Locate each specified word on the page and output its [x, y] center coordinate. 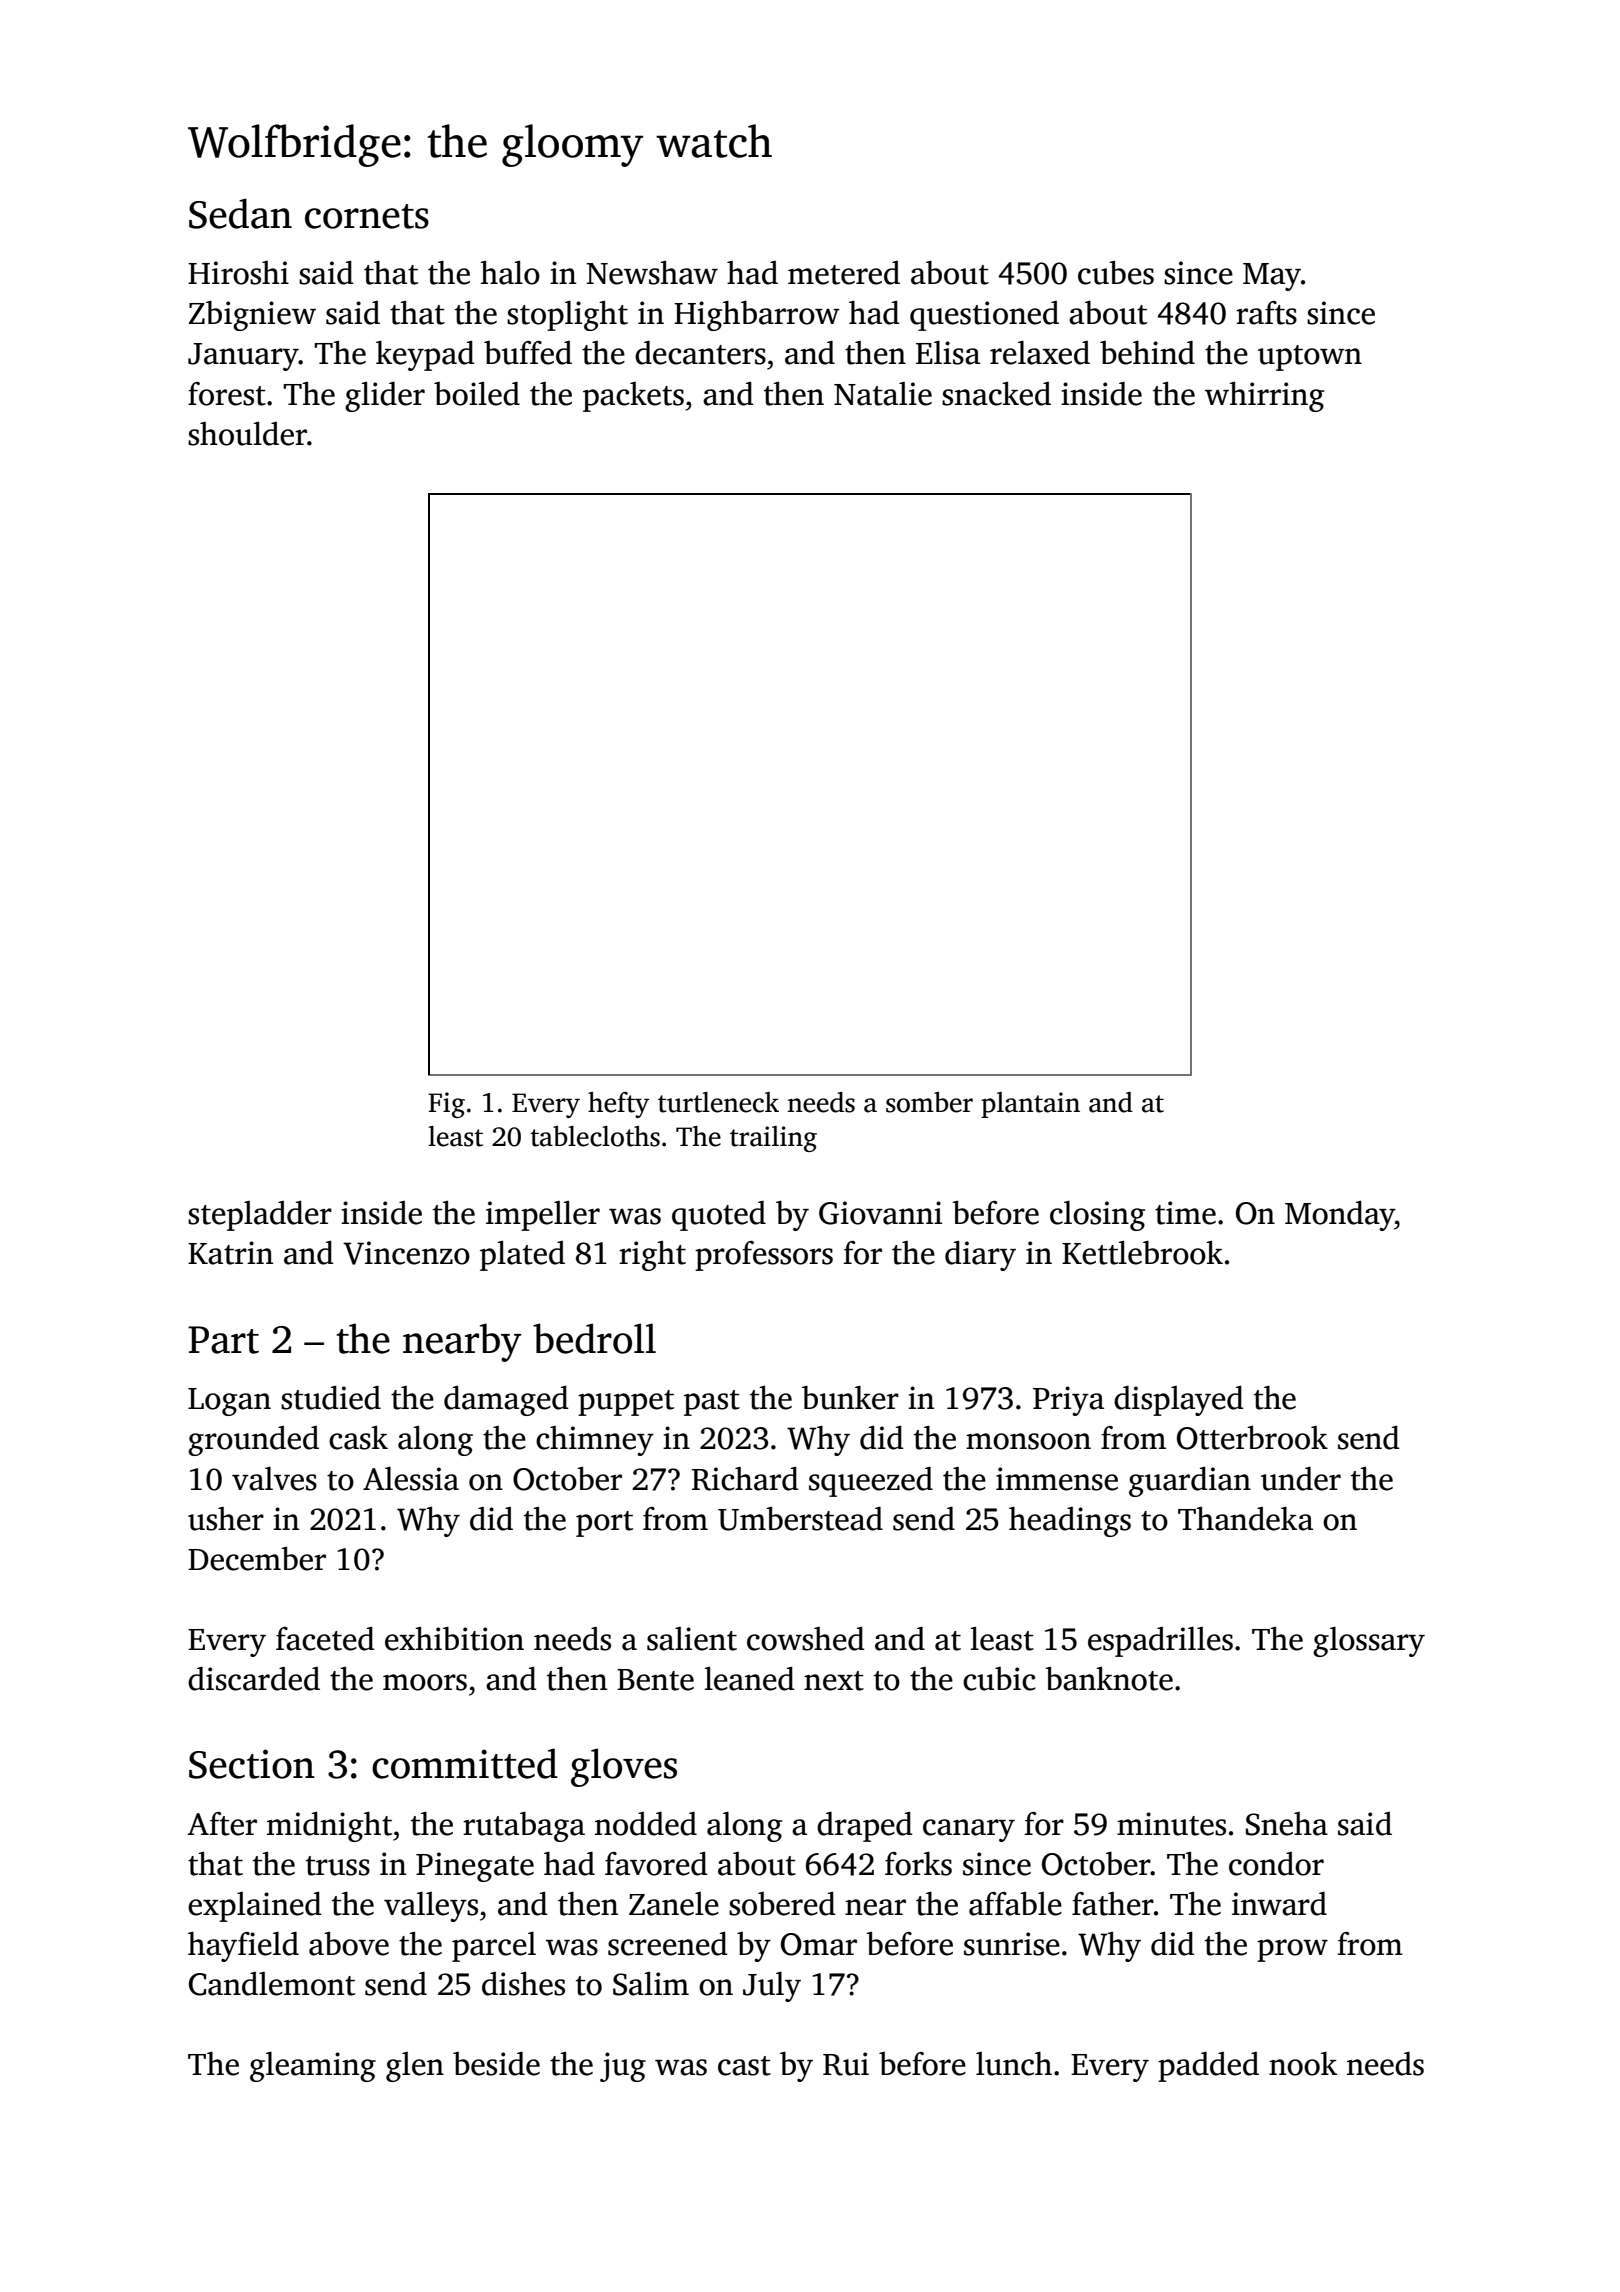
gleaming [313, 2067]
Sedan [240, 213]
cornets [367, 216]
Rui [846, 2064]
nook [1303, 2064]
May [1272, 277]
